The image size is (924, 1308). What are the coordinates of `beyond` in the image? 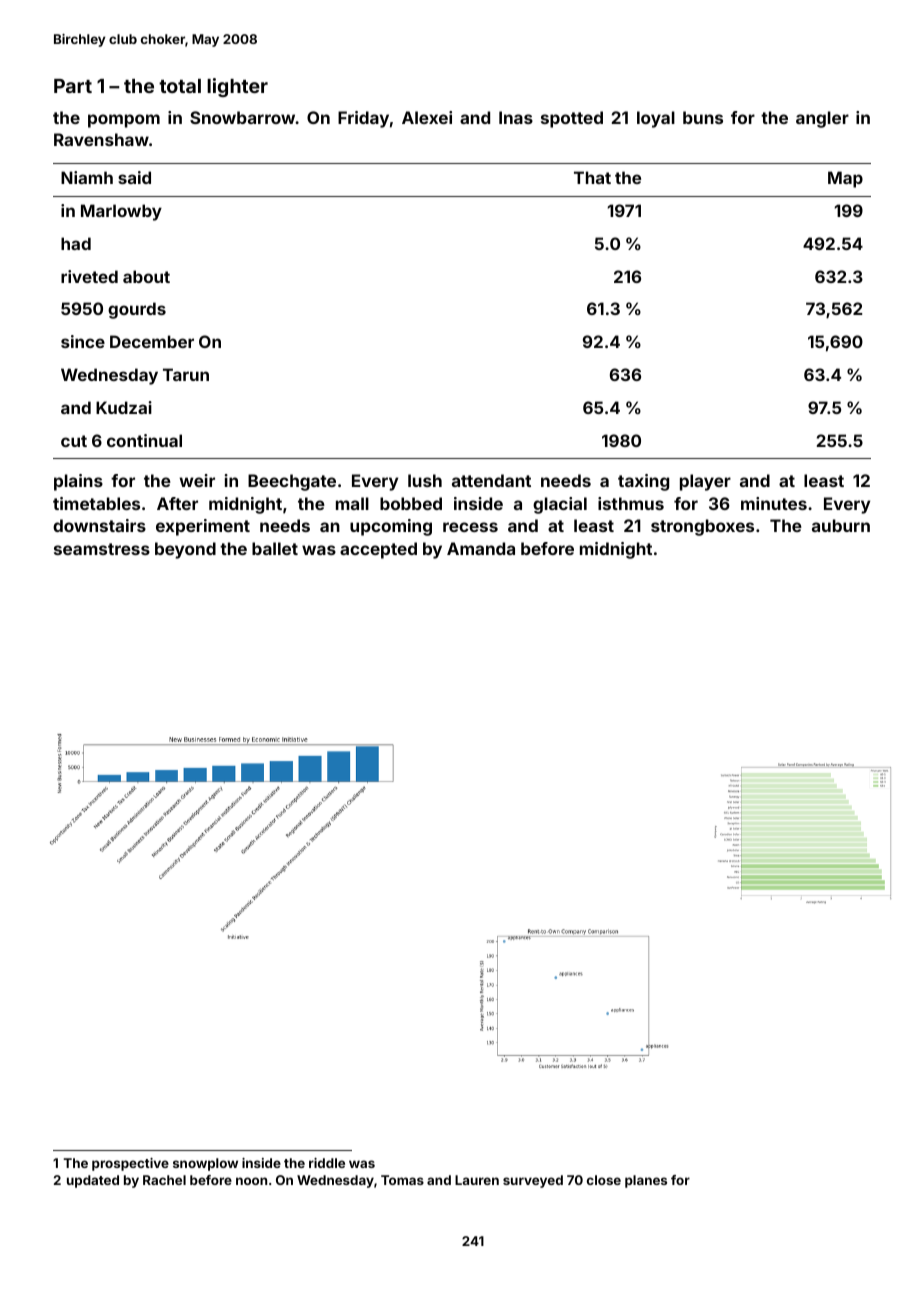 It's located at (185, 550).
